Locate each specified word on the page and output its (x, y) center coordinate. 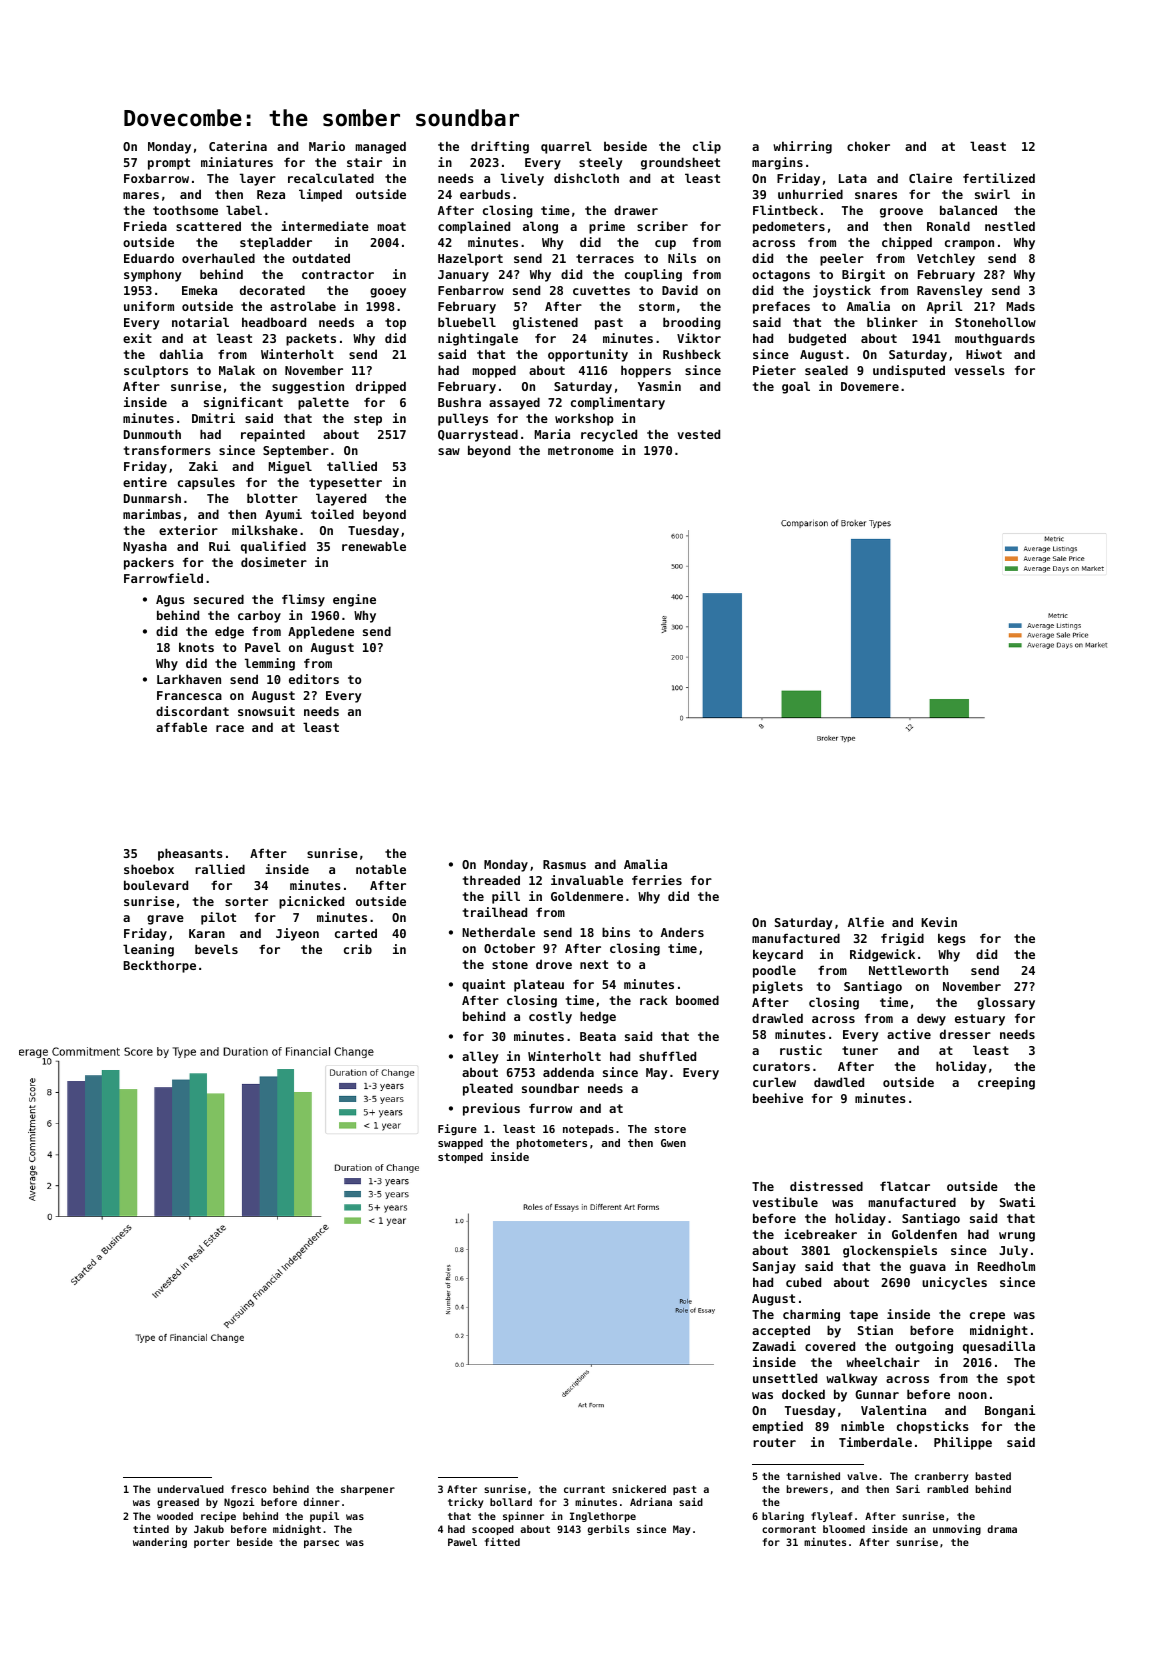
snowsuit (266, 711)
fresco (249, 1489)
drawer (636, 210)
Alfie (866, 922)
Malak (237, 370)
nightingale (478, 339)
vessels (979, 370)
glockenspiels (890, 1251)
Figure (457, 1129)
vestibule (785, 1202)
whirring (802, 147)
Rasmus (564, 864)
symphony (153, 275)
